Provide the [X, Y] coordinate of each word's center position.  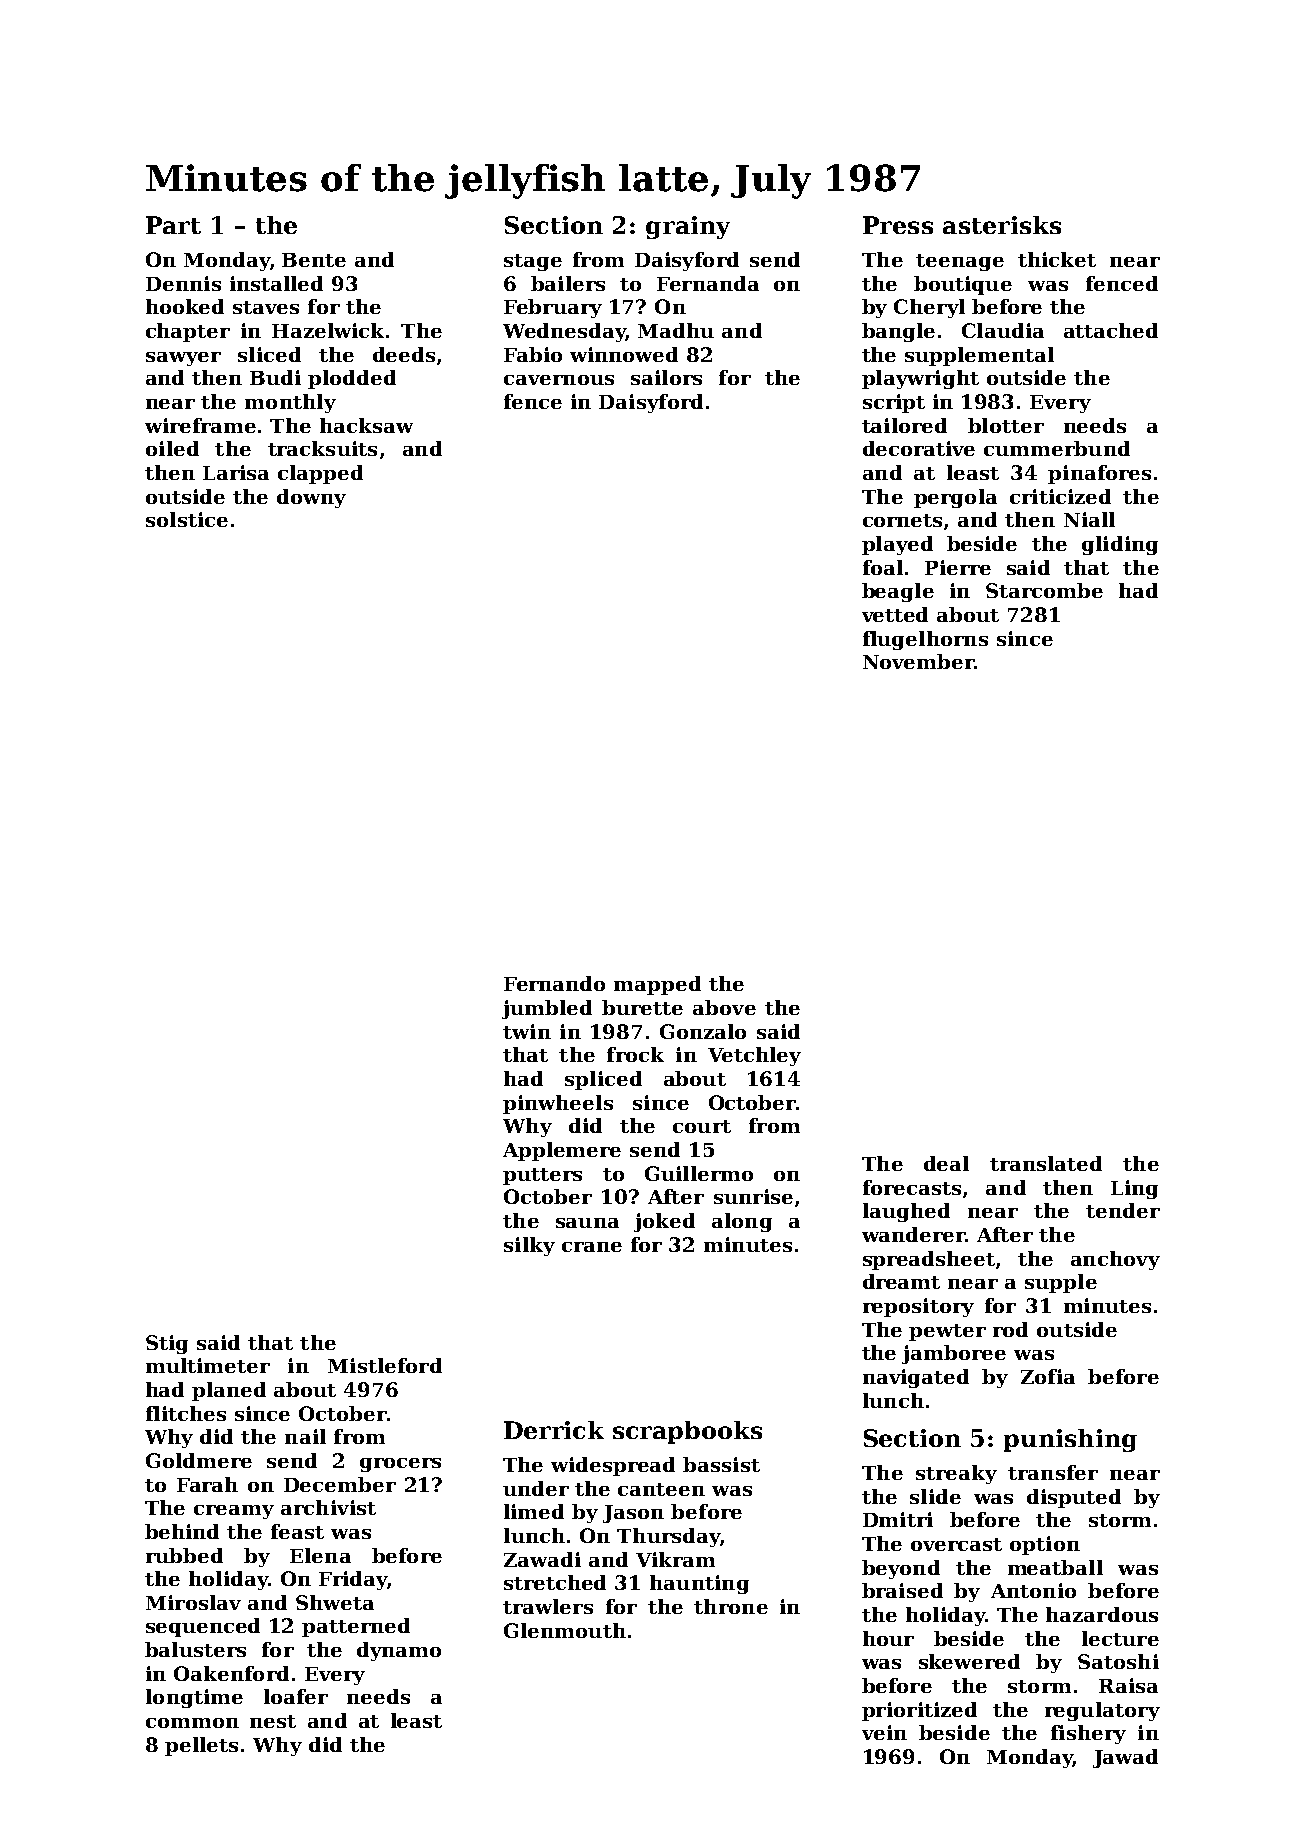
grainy [688, 227]
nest [273, 1721]
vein [884, 1732]
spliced [603, 1080]
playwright [920, 379]
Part [173, 225]
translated [1046, 1163]
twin [527, 1031]
